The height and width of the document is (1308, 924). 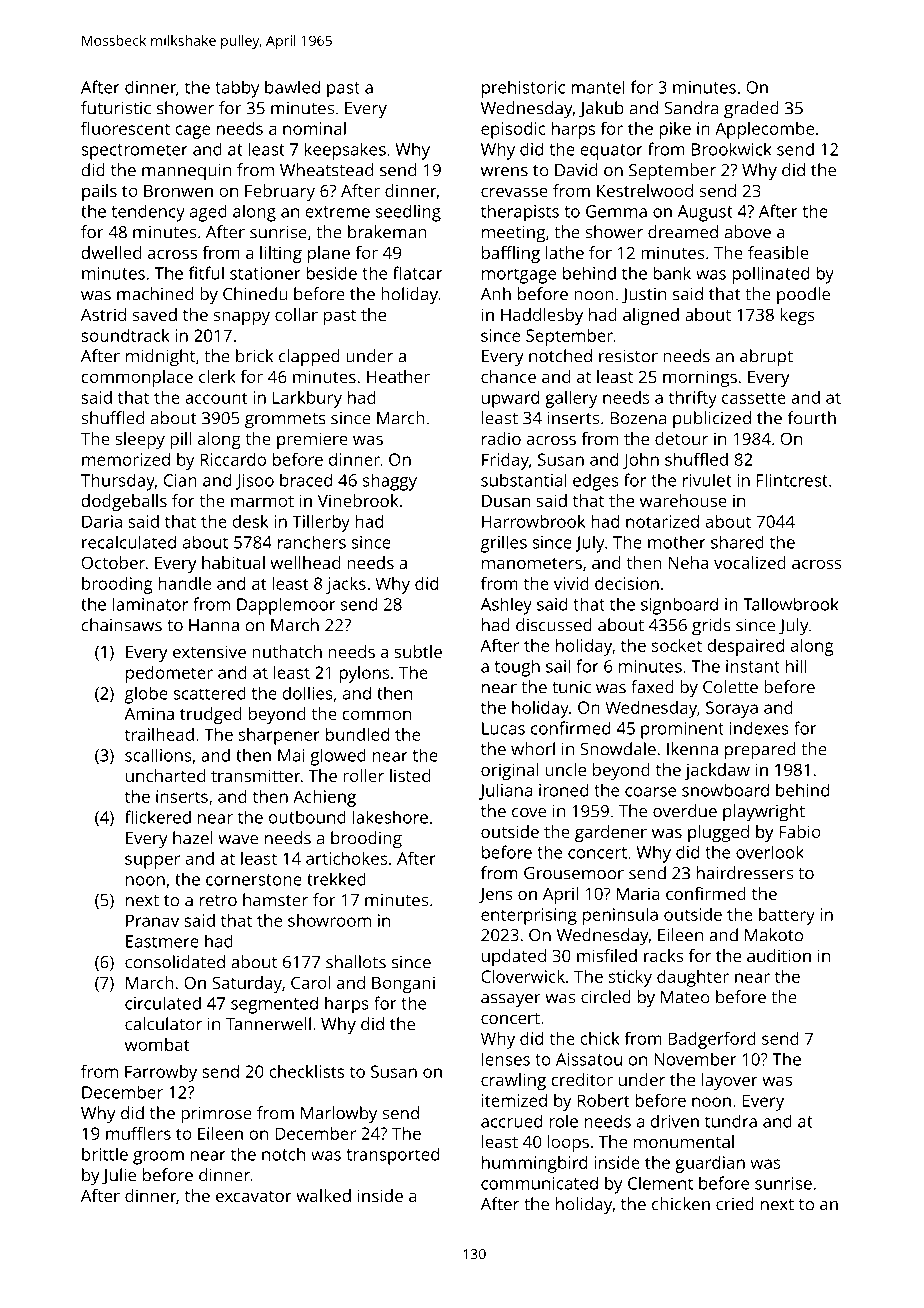 What do you see at coordinates (390, 482) in the document?
I see `shaggy` at bounding box center [390, 482].
